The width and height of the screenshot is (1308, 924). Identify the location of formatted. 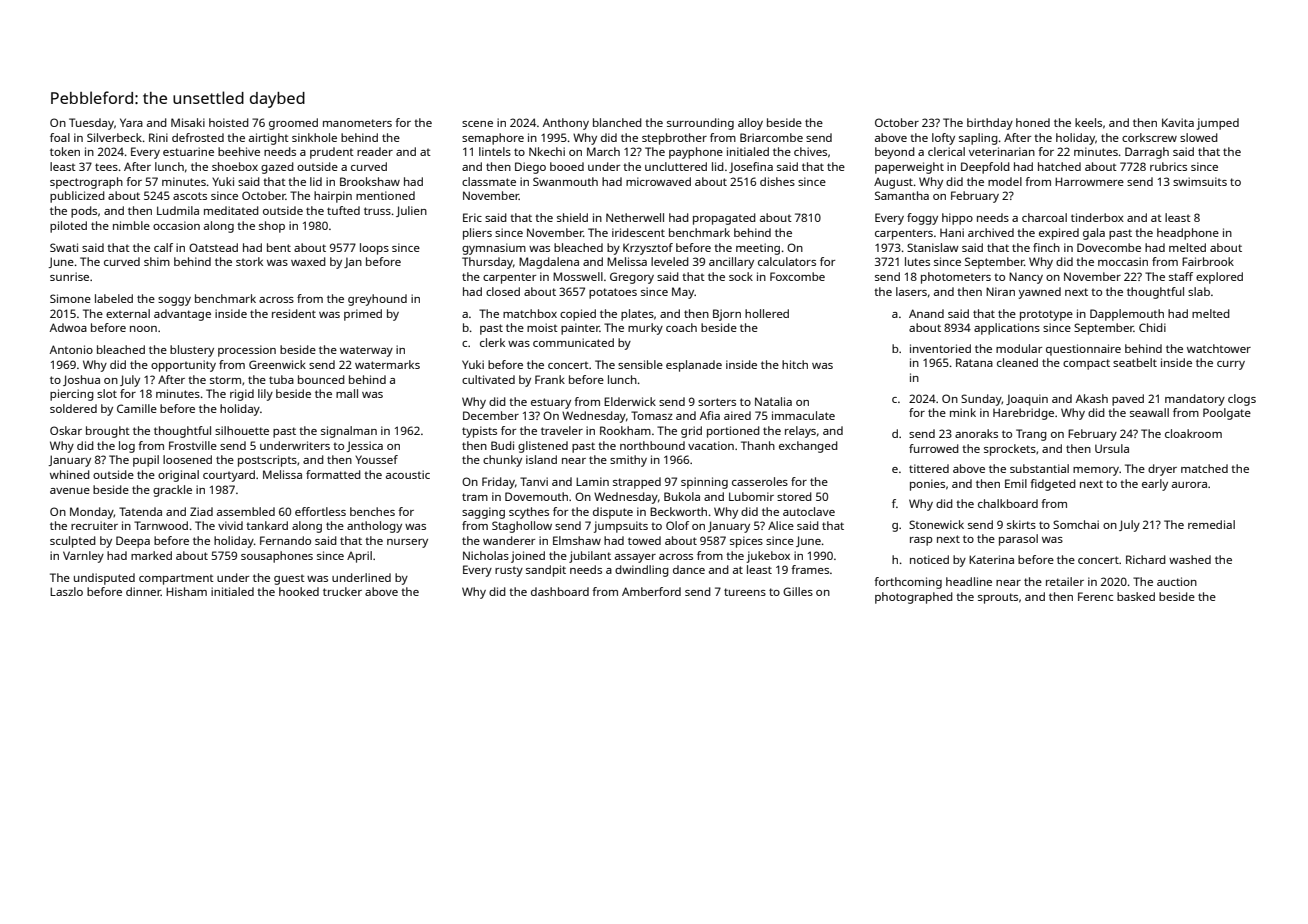
(333, 474).
